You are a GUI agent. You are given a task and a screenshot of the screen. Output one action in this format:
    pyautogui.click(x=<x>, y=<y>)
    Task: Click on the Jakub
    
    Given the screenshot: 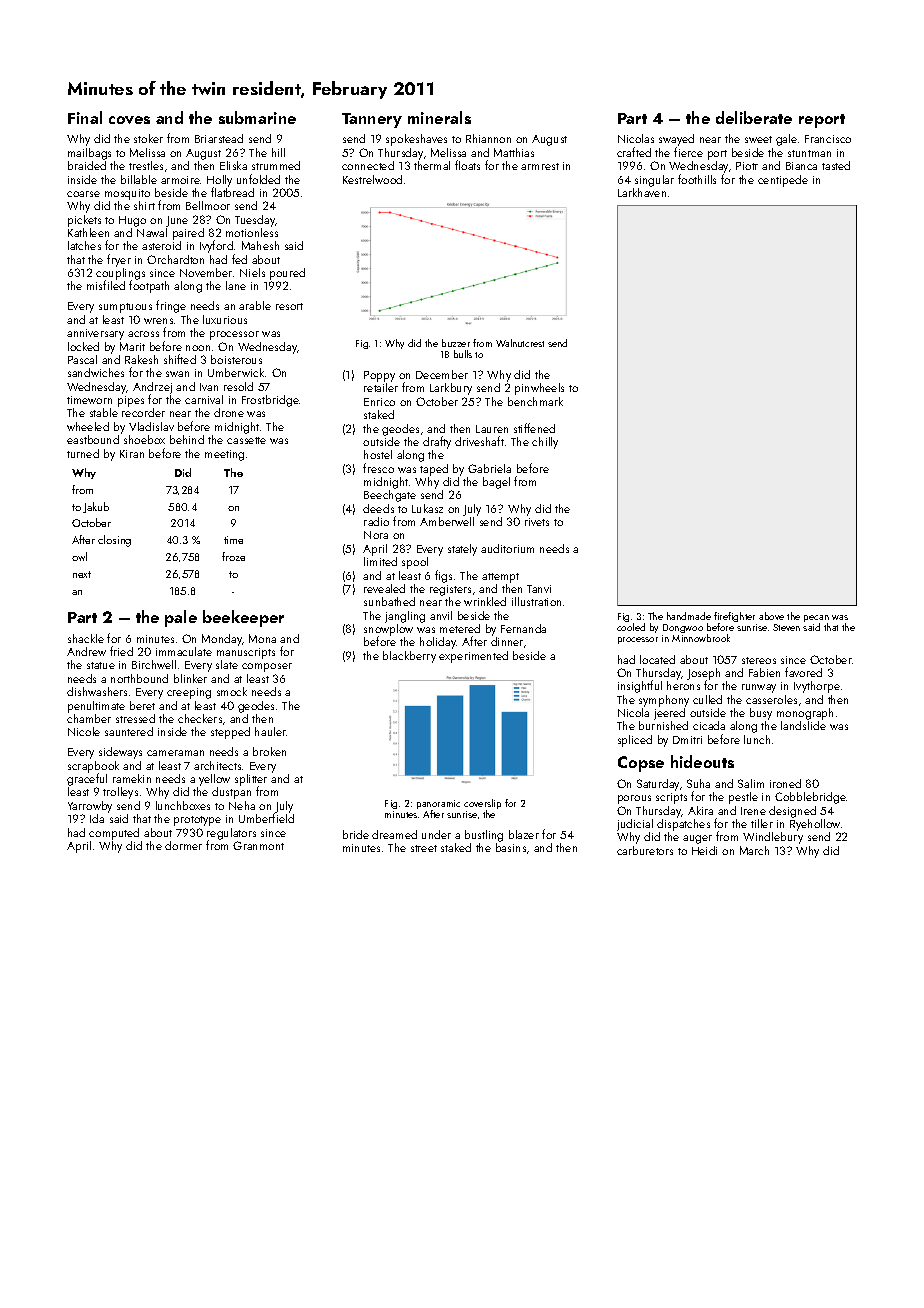 What is the action you would take?
    pyautogui.click(x=96, y=507)
